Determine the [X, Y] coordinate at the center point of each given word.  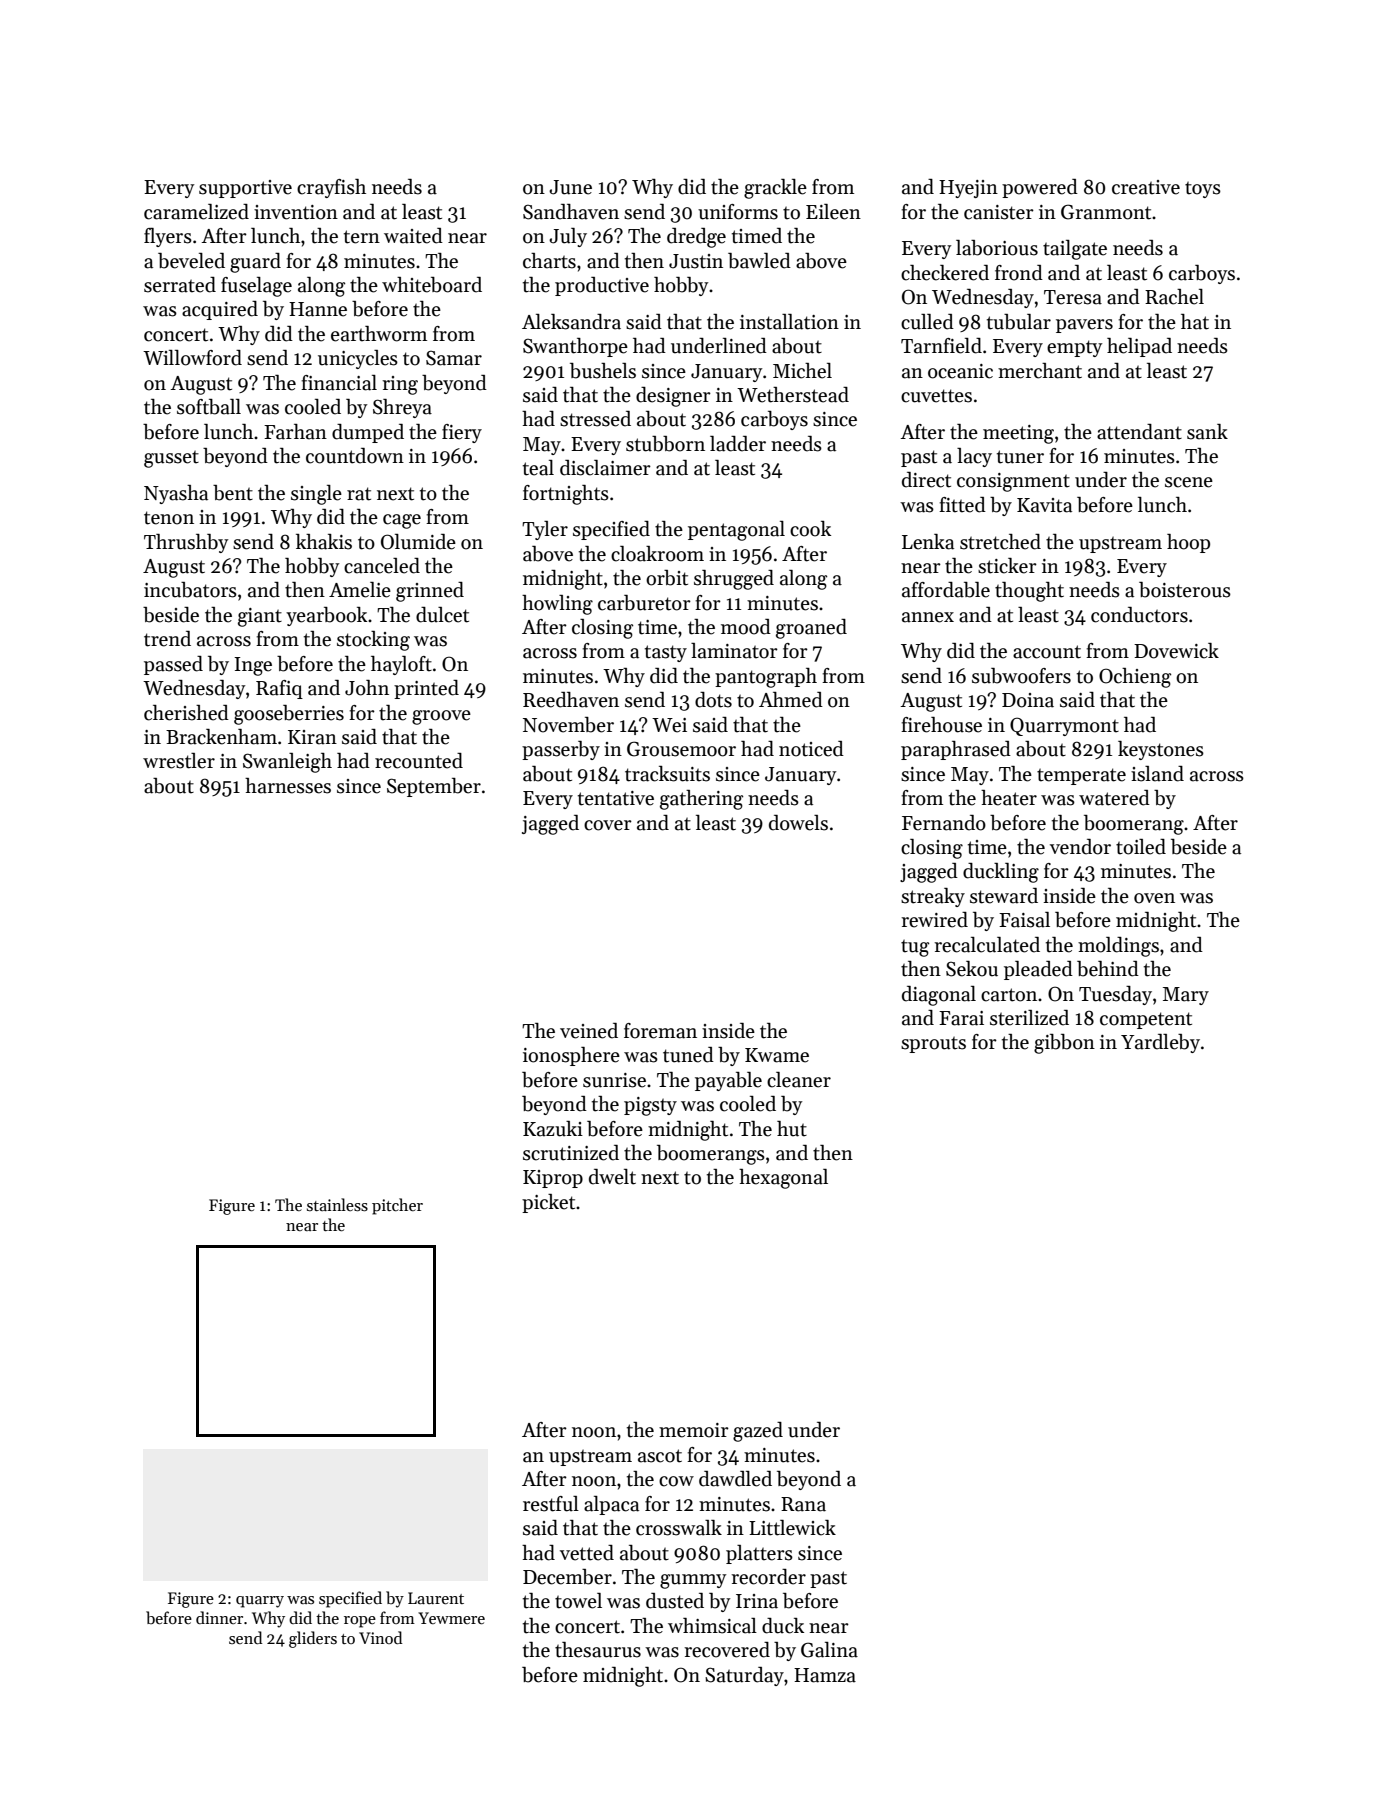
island [1157, 774]
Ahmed [791, 700]
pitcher [397, 1206]
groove [441, 717]
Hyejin [968, 189]
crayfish [331, 188]
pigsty [650, 1106]
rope [360, 1622]
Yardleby [1160, 1043]
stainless [337, 1205]
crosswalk [679, 1528]
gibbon [1064, 1044]
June [570, 187]
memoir [694, 1430]
